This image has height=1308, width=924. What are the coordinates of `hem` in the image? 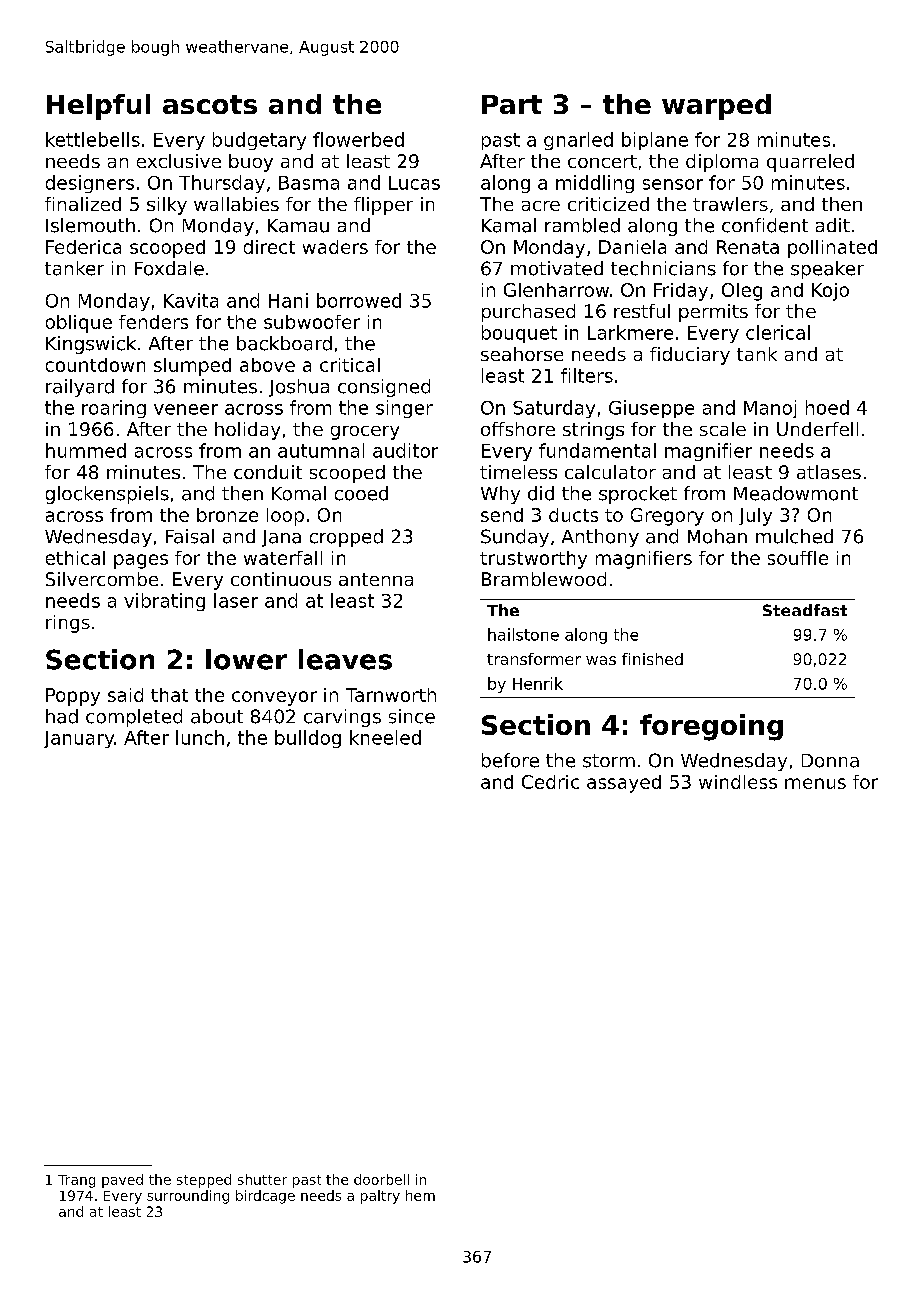 It's located at (420, 1195).
